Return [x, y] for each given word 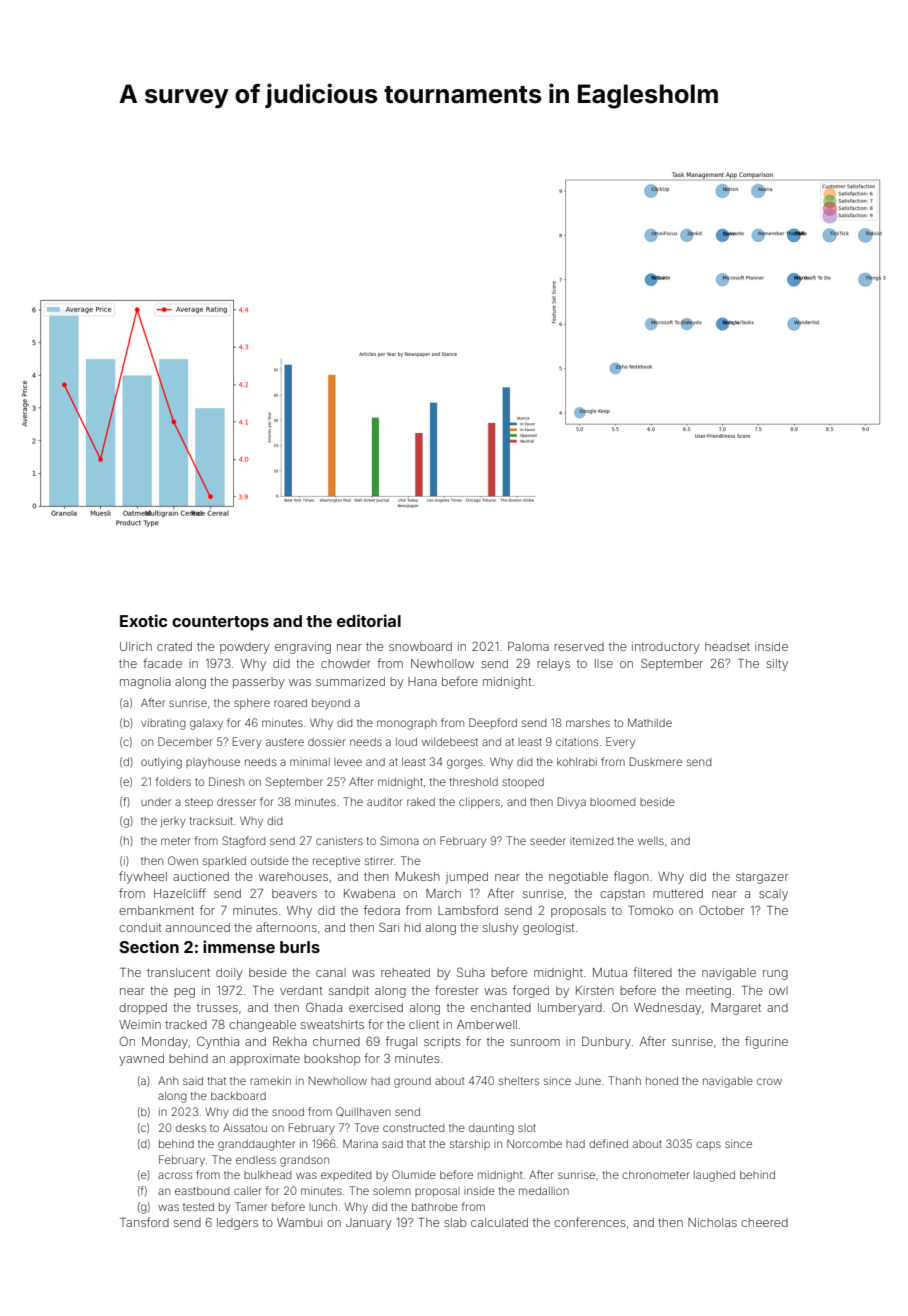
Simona [399, 840]
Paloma [528, 646]
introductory [666, 648]
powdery [245, 648]
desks [191, 1128]
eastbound [202, 1191]
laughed [714, 1176]
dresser [236, 802]
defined [608, 1143]
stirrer [379, 861]
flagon [631, 877]
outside [270, 861]
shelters [519, 1081]
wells [651, 841]
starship [470, 1145]
